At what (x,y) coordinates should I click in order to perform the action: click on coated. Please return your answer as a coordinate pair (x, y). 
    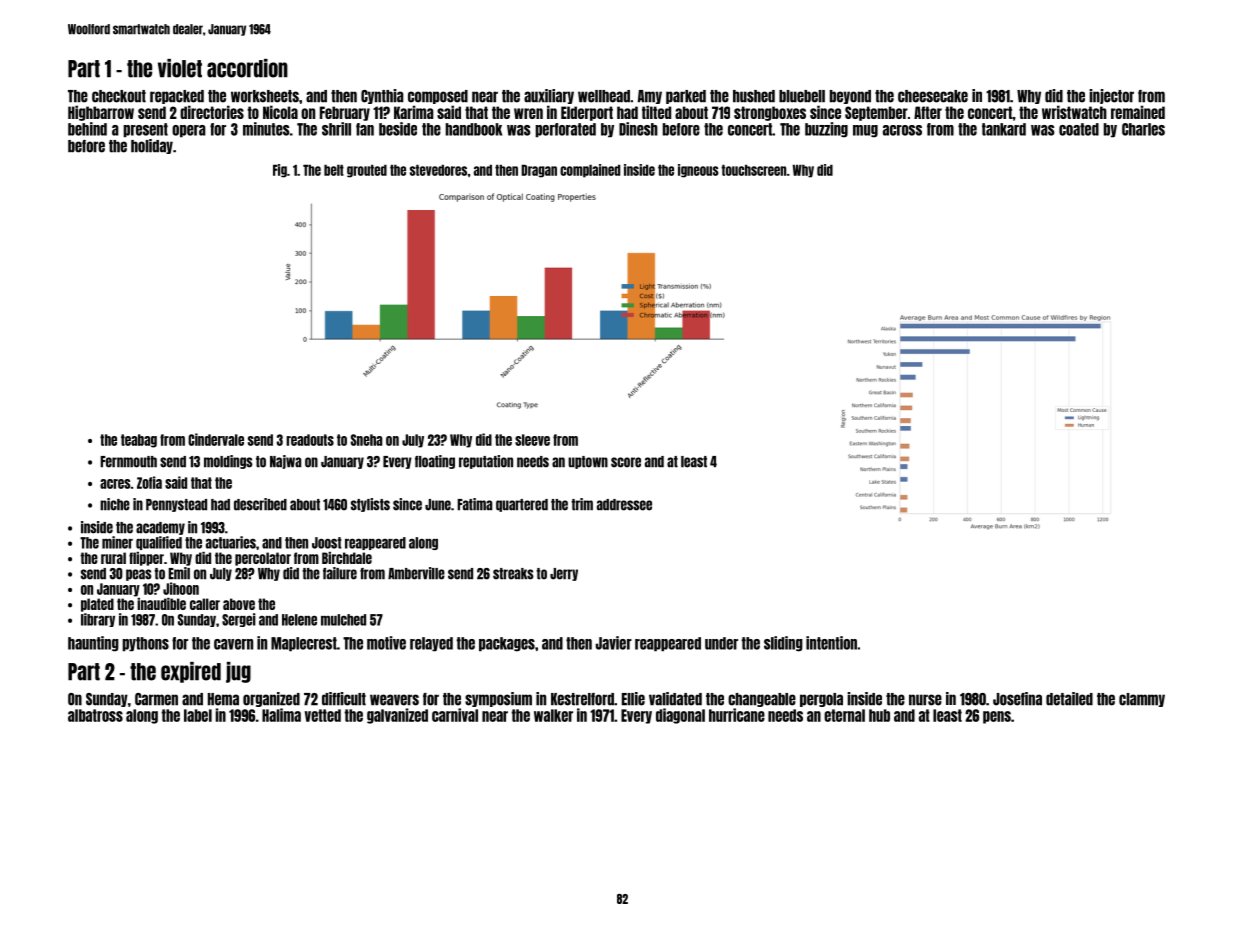
    Looking at the image, I should click on (1079, 129).
